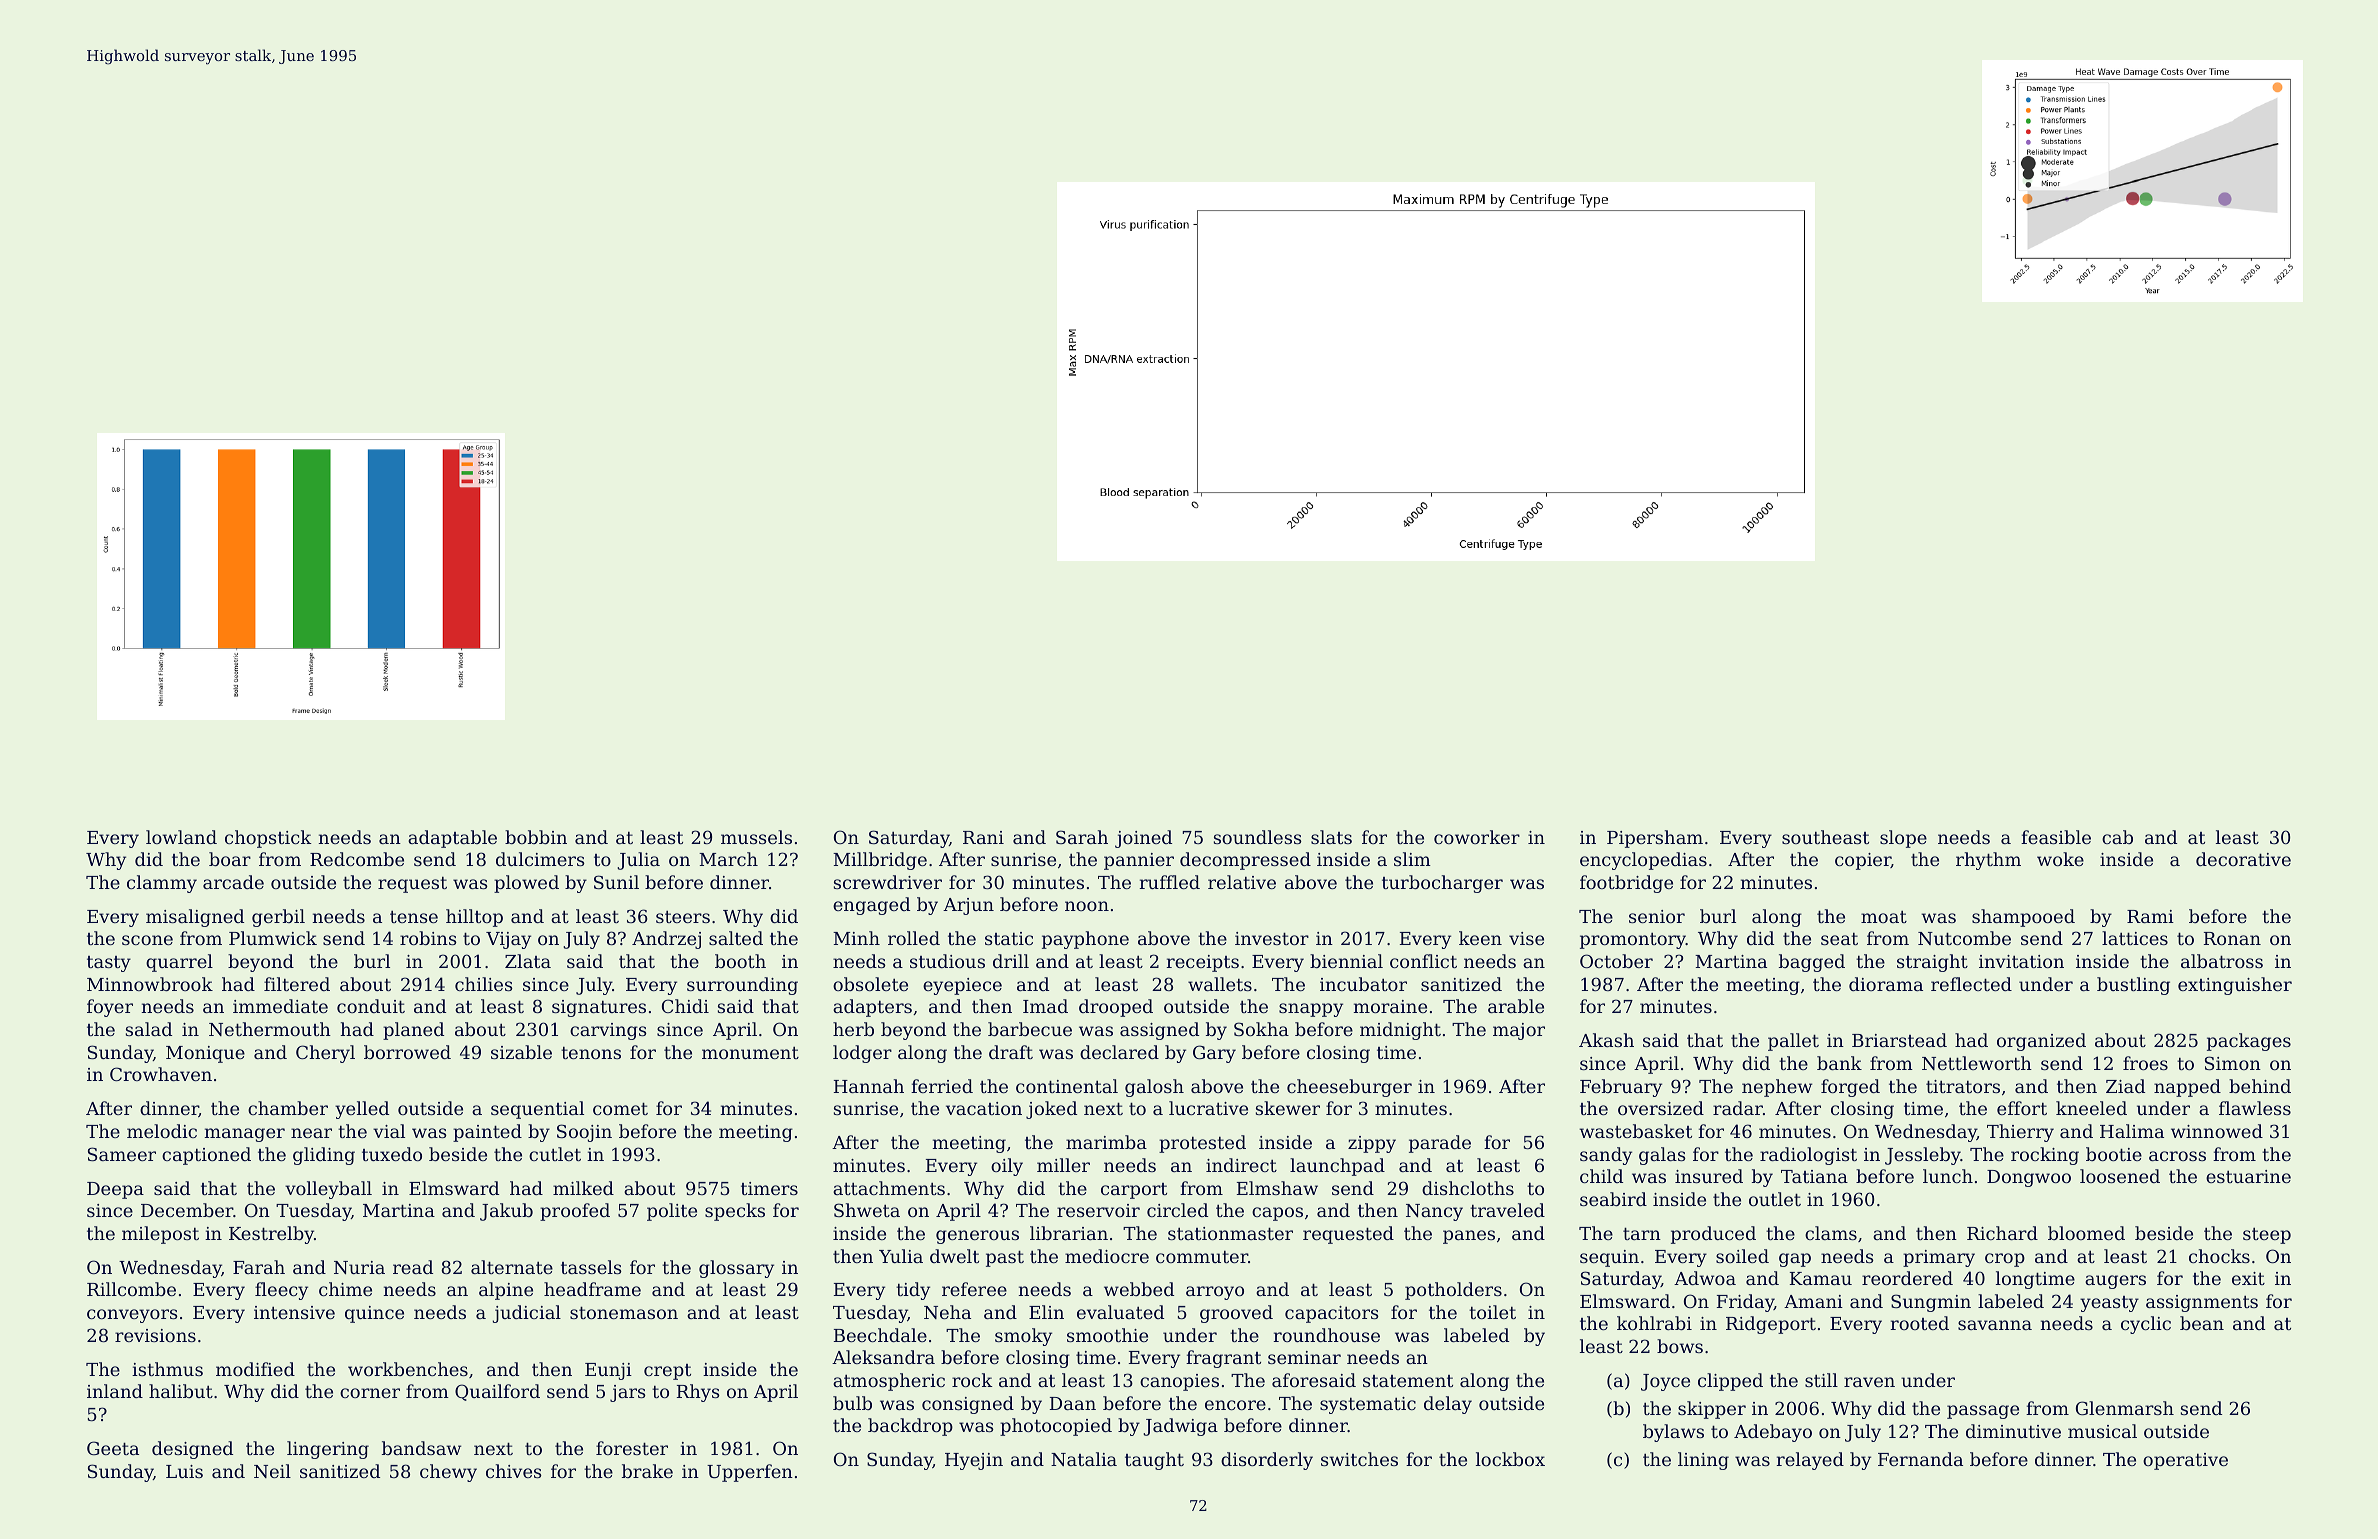 The height and width of the page is (1539, 2378). Describe the element at coordinates (2248, 1176) in the page. I see `estuarine` at that location.
